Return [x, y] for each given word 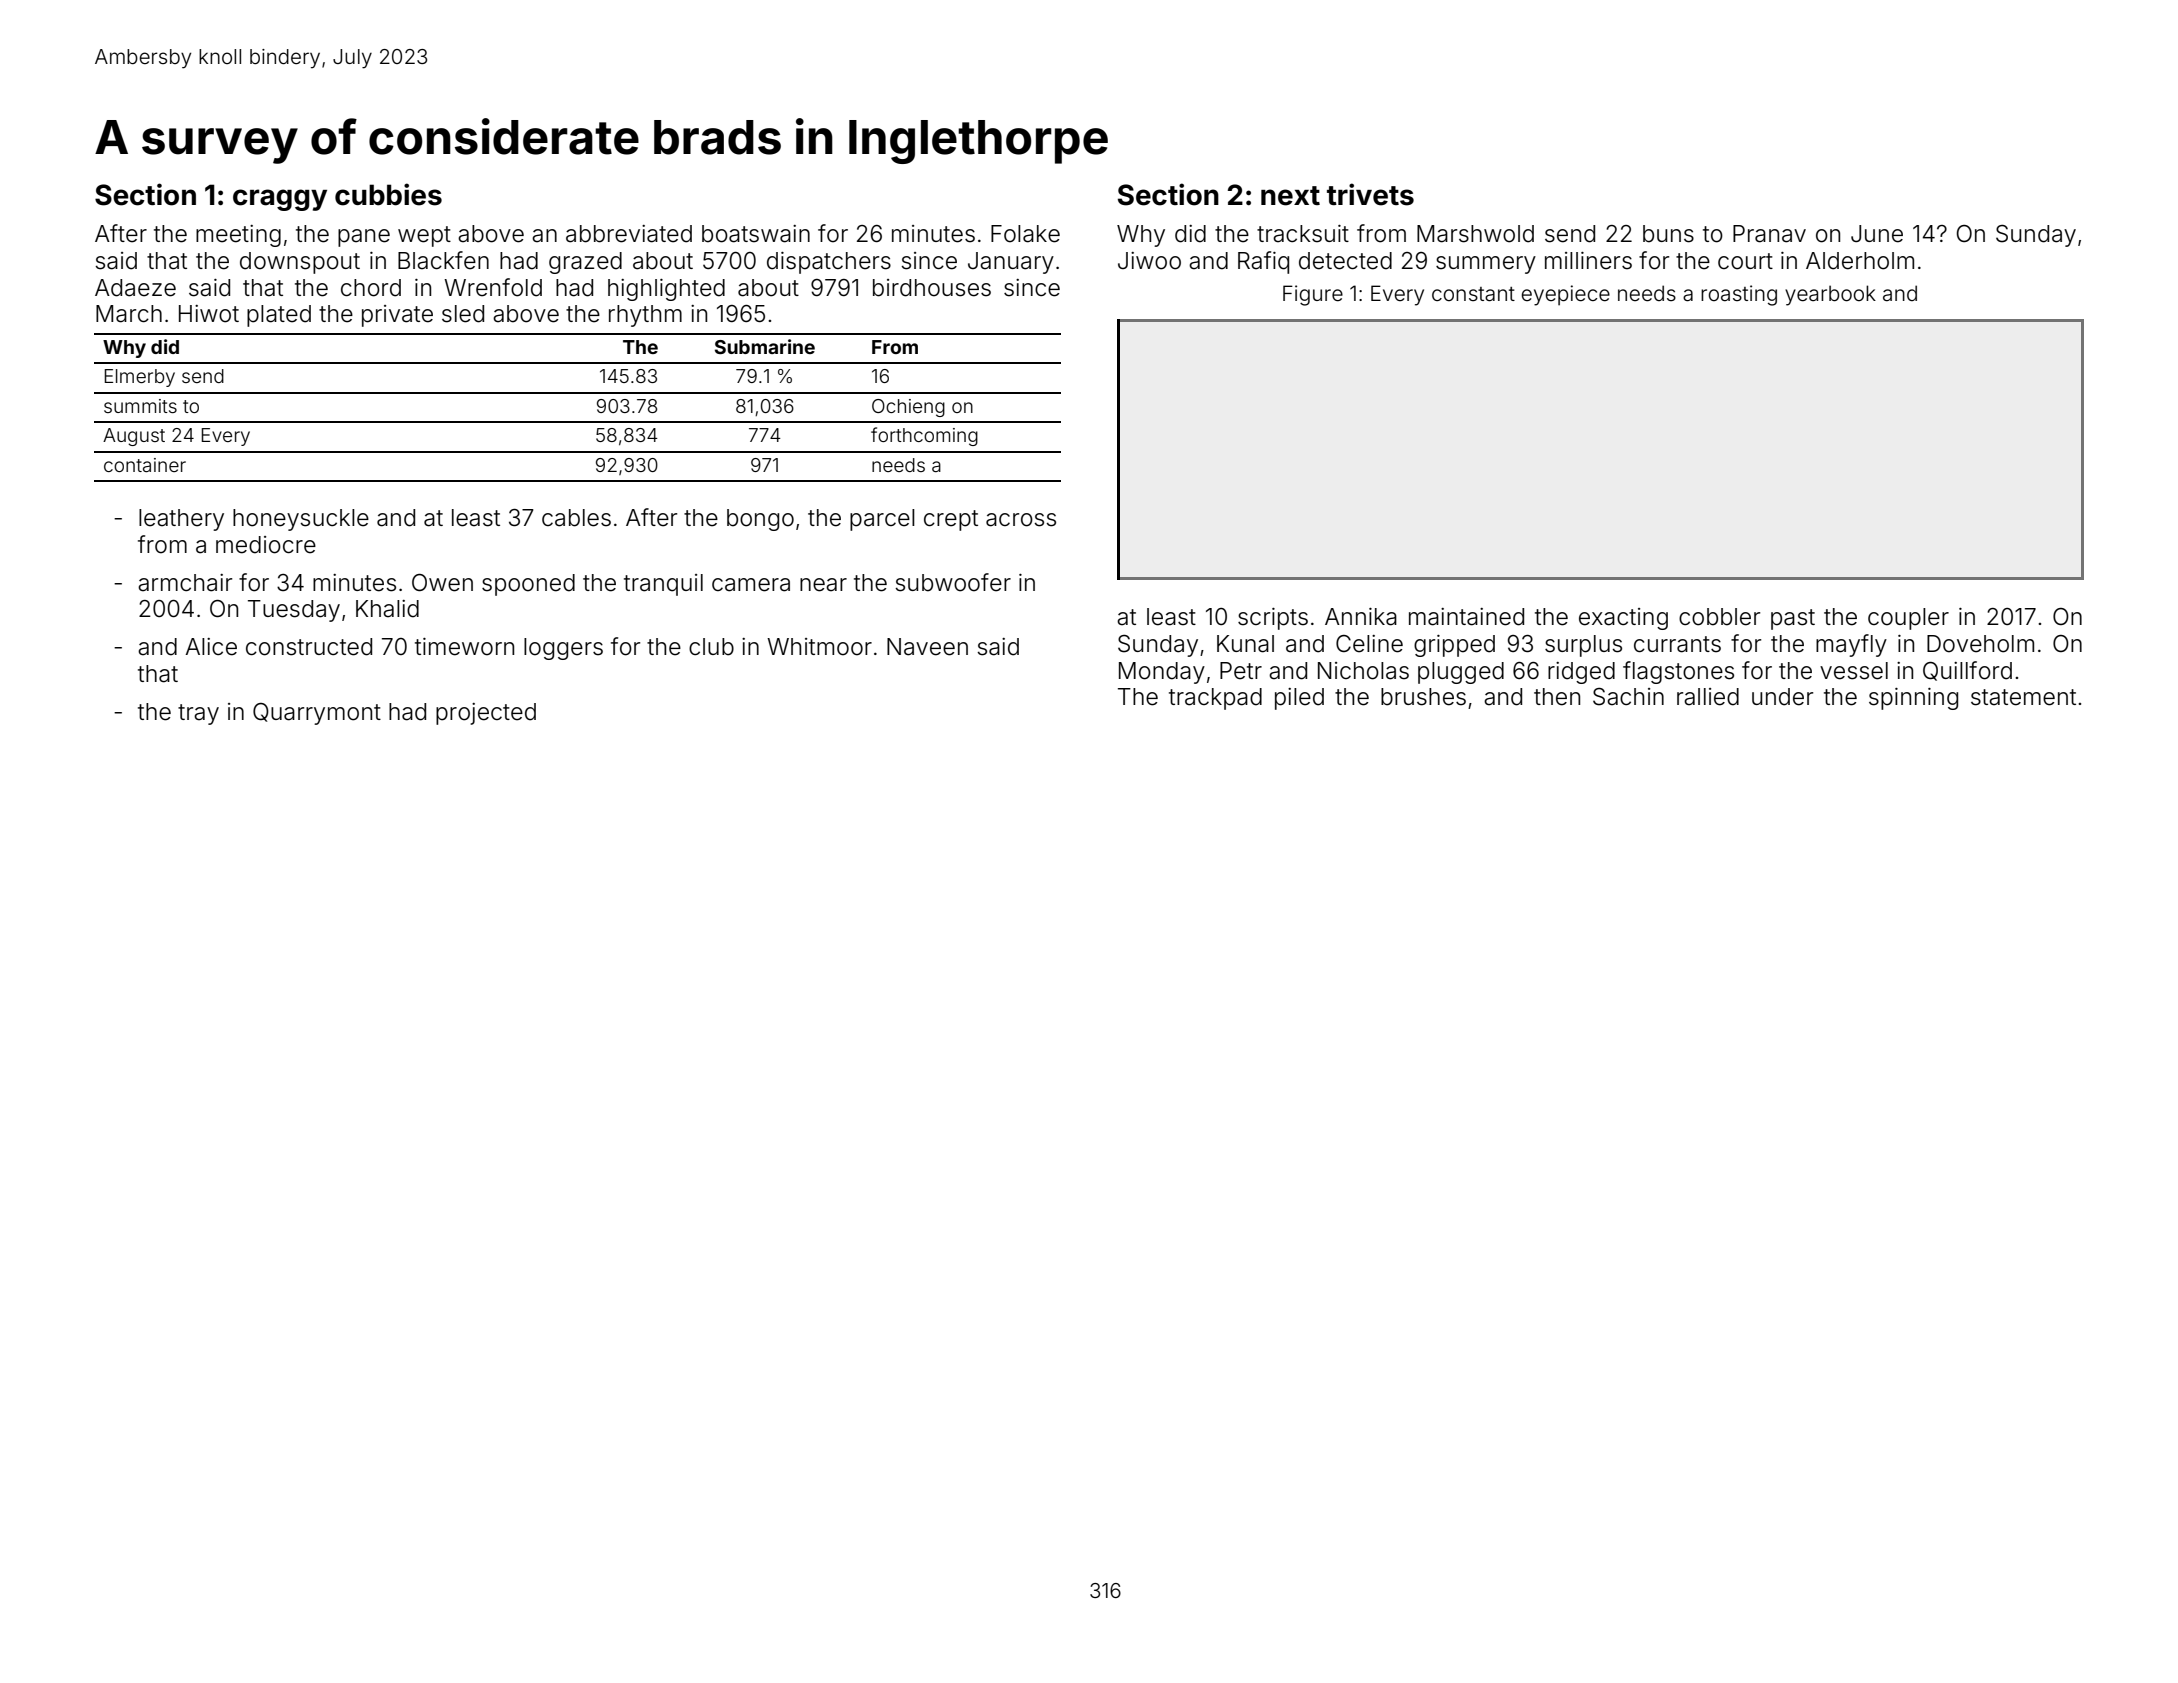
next [1290, 196]
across [1021, 520]
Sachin [1628, 696]
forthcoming [924, 436]
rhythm [645, 316]
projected [486, 714]
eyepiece [1565, 295]
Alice [211, 647]
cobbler [1719, 617]
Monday [1162, 673]
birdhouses [932, 288]
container [145, 465]
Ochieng [908, 408]
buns [1668, 234]
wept [424, 236]
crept [951, 520]
